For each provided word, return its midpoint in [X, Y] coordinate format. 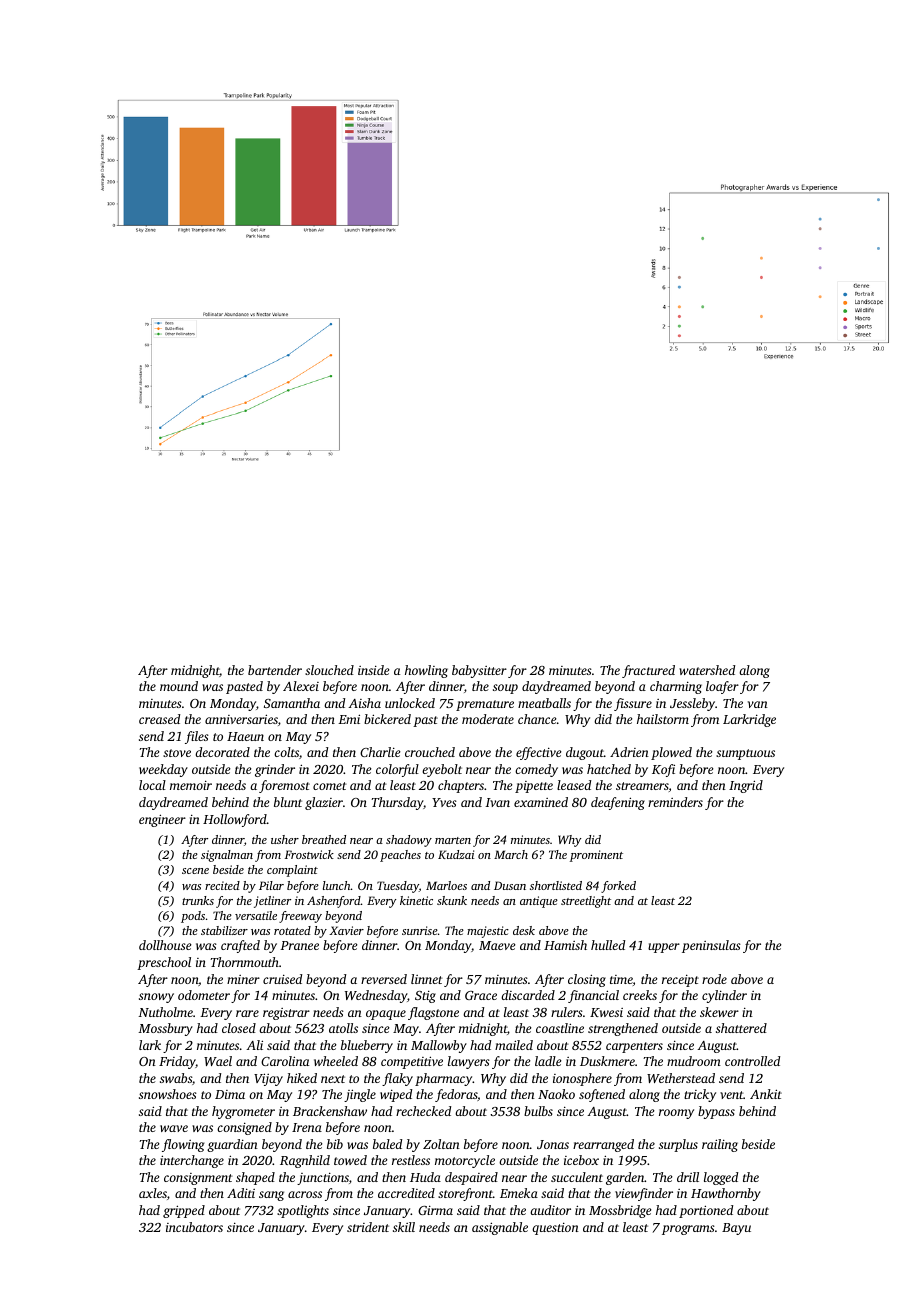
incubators [194, 1227]
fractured [648, 671]
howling [426, 671]
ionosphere [582, 1079]
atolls [343, 1028]
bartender [275, 670]
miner [243, 979]
